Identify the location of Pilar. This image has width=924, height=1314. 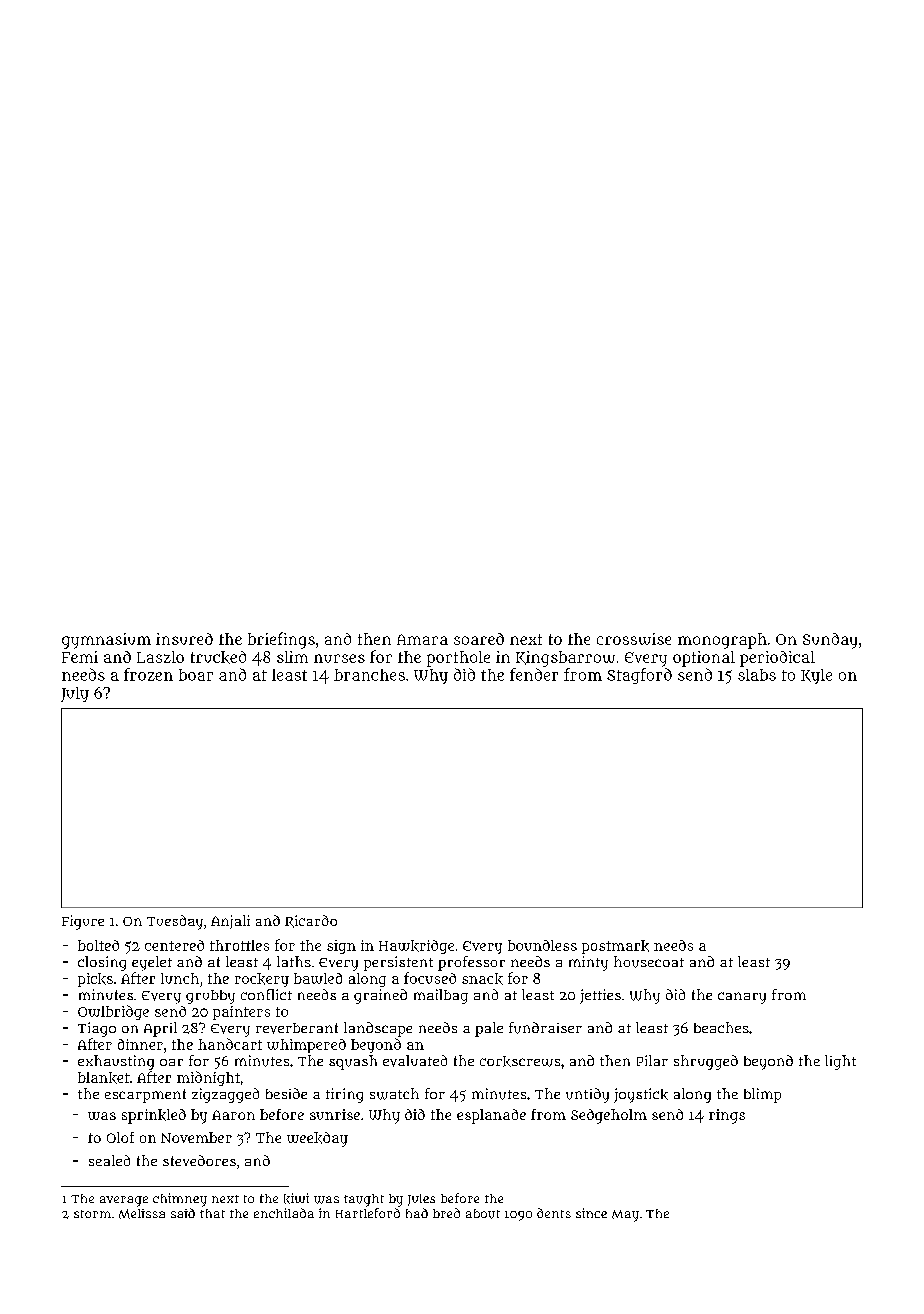
(652, 1060).
